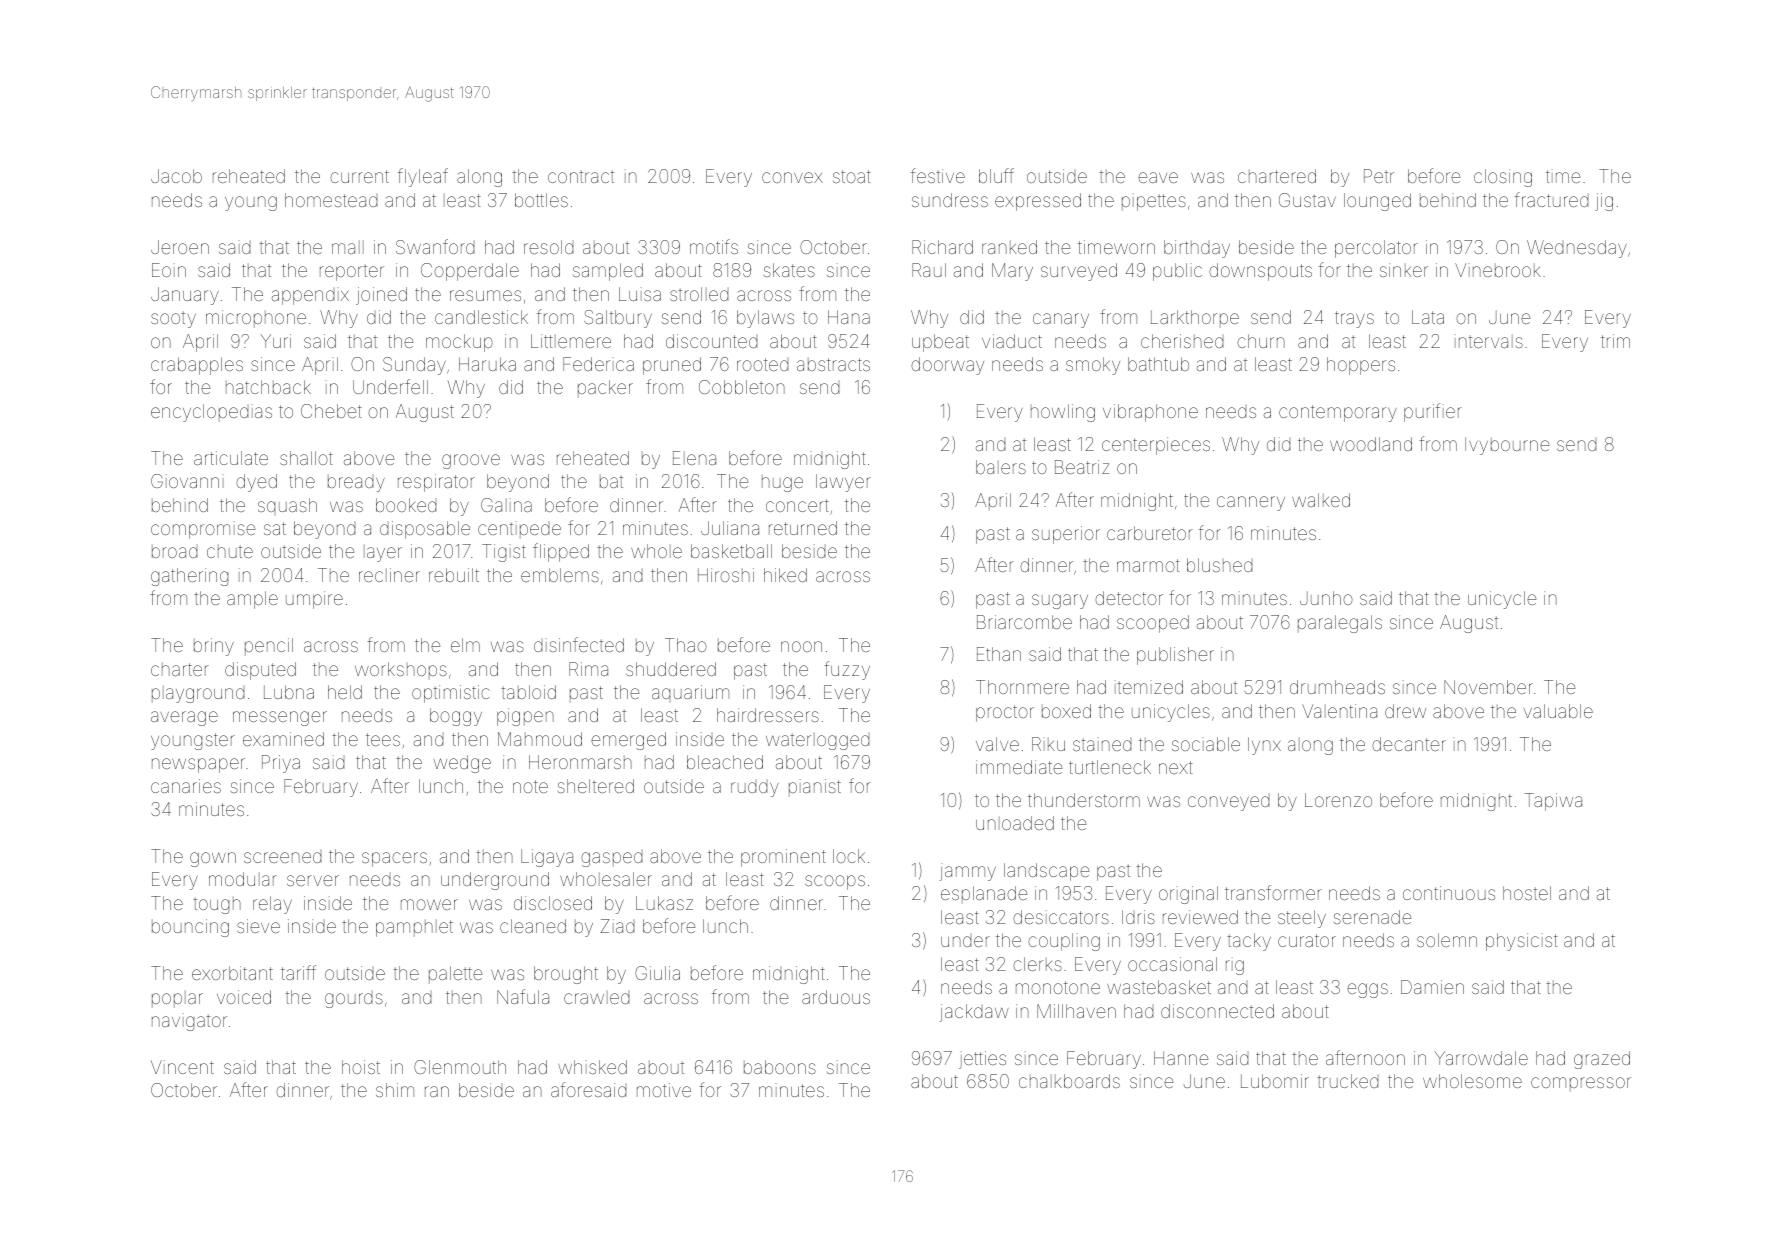  Describe the element at coordinates (1060, 601) in the screenshot. I see `sugary` at that location.
